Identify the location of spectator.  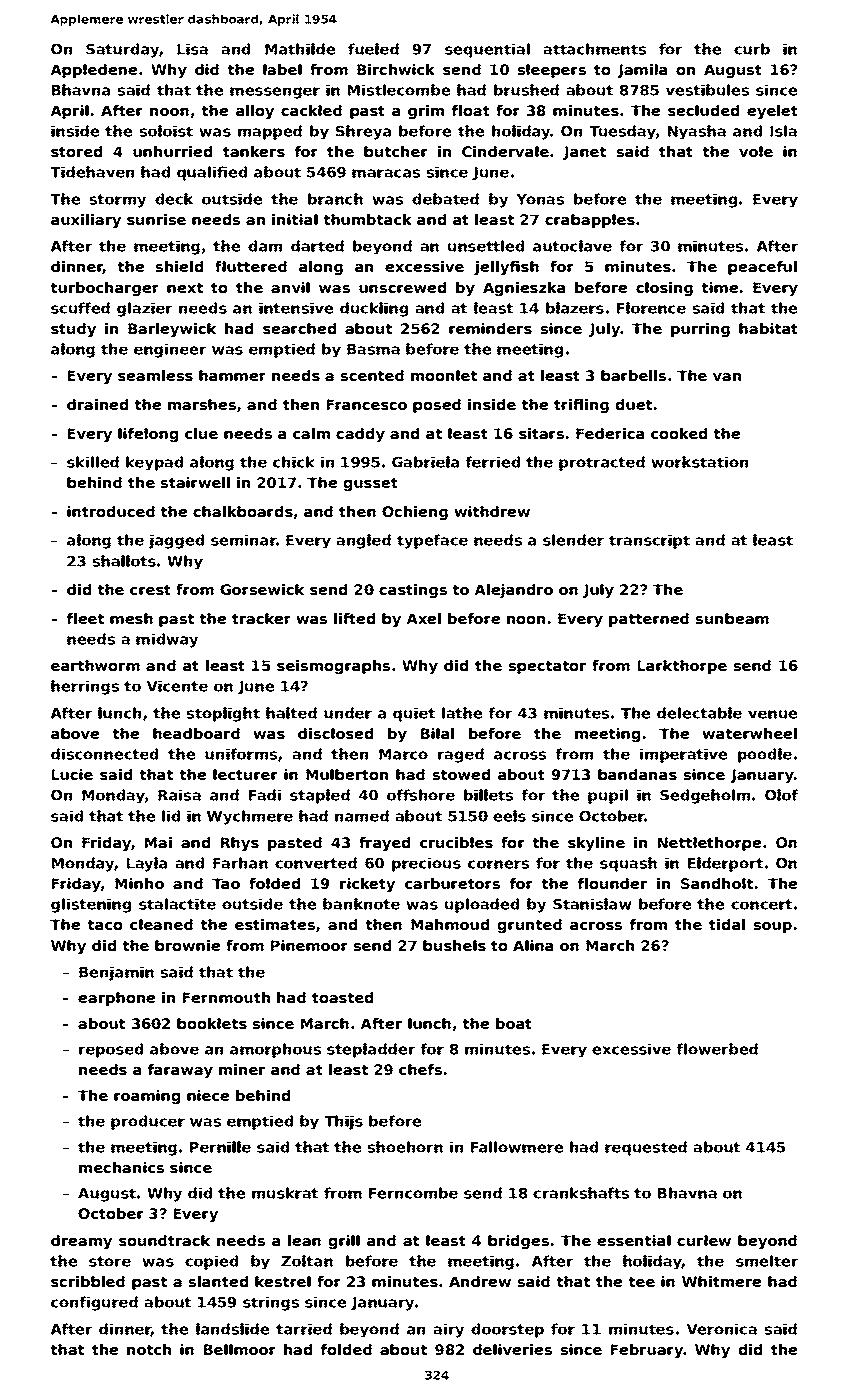
(547, 667).
